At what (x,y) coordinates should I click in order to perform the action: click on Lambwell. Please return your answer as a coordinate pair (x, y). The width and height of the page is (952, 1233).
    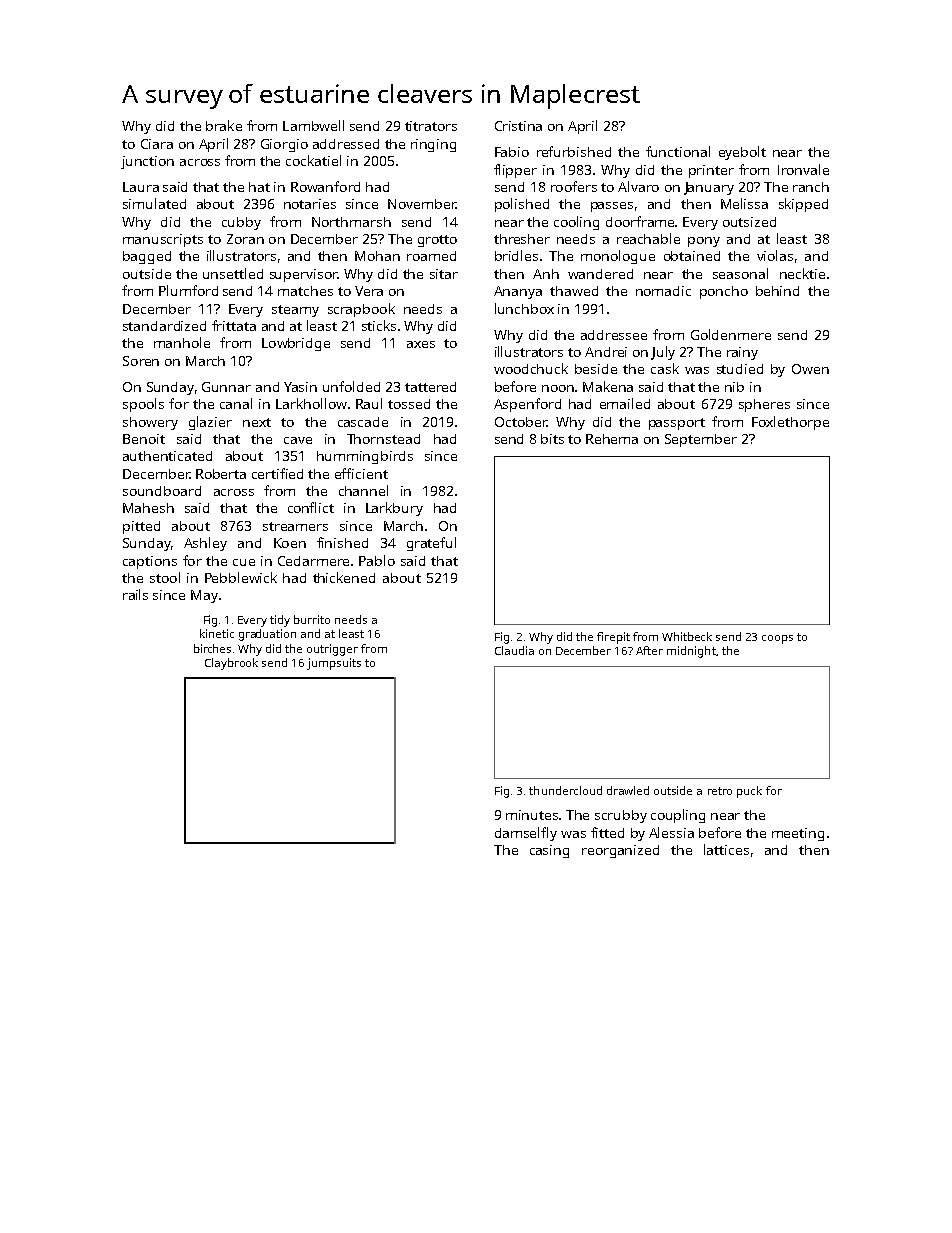
    Looking at the image, I should click on (313, 125).
